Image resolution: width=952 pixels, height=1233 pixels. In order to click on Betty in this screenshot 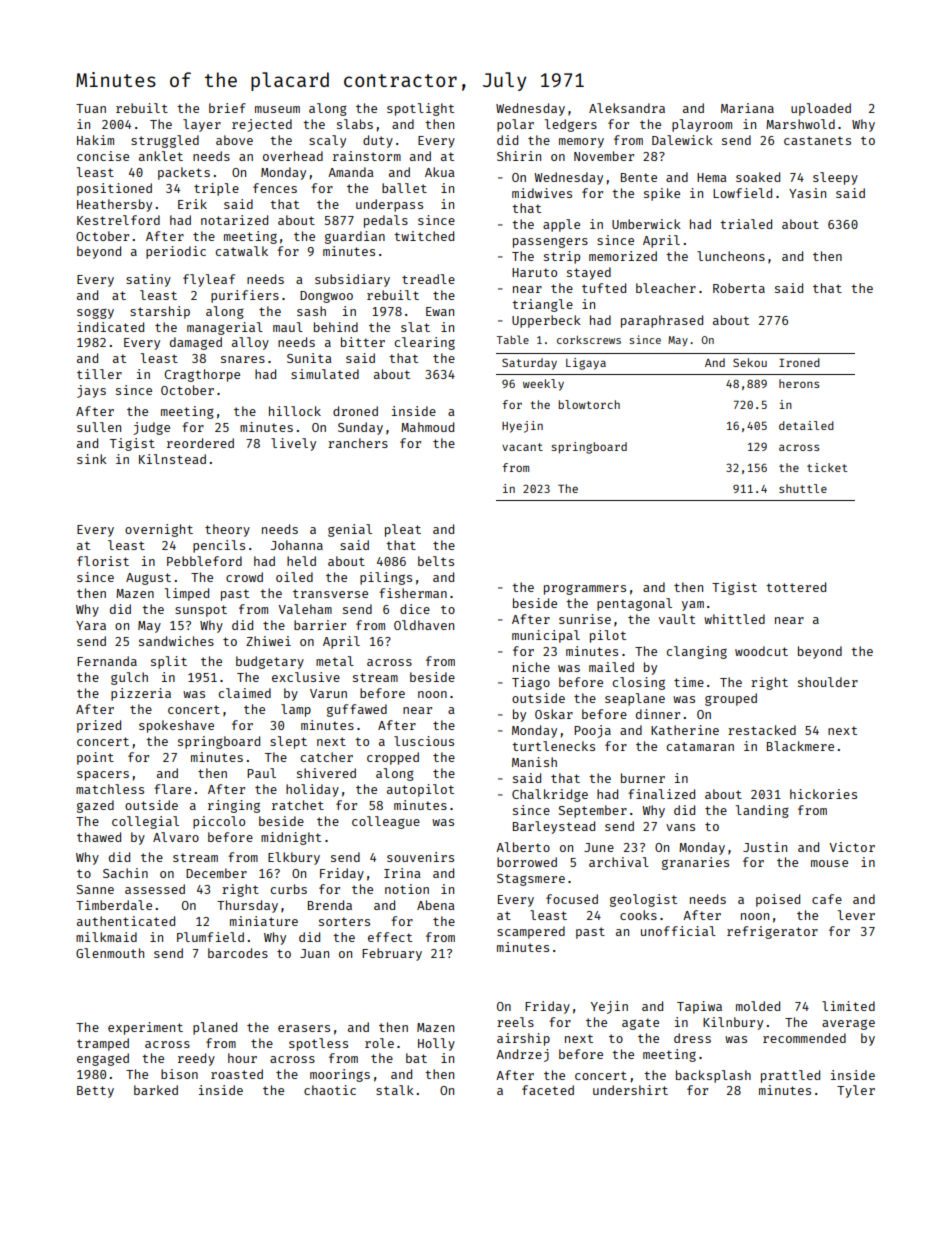, I will do `click(95, 1092)`.
